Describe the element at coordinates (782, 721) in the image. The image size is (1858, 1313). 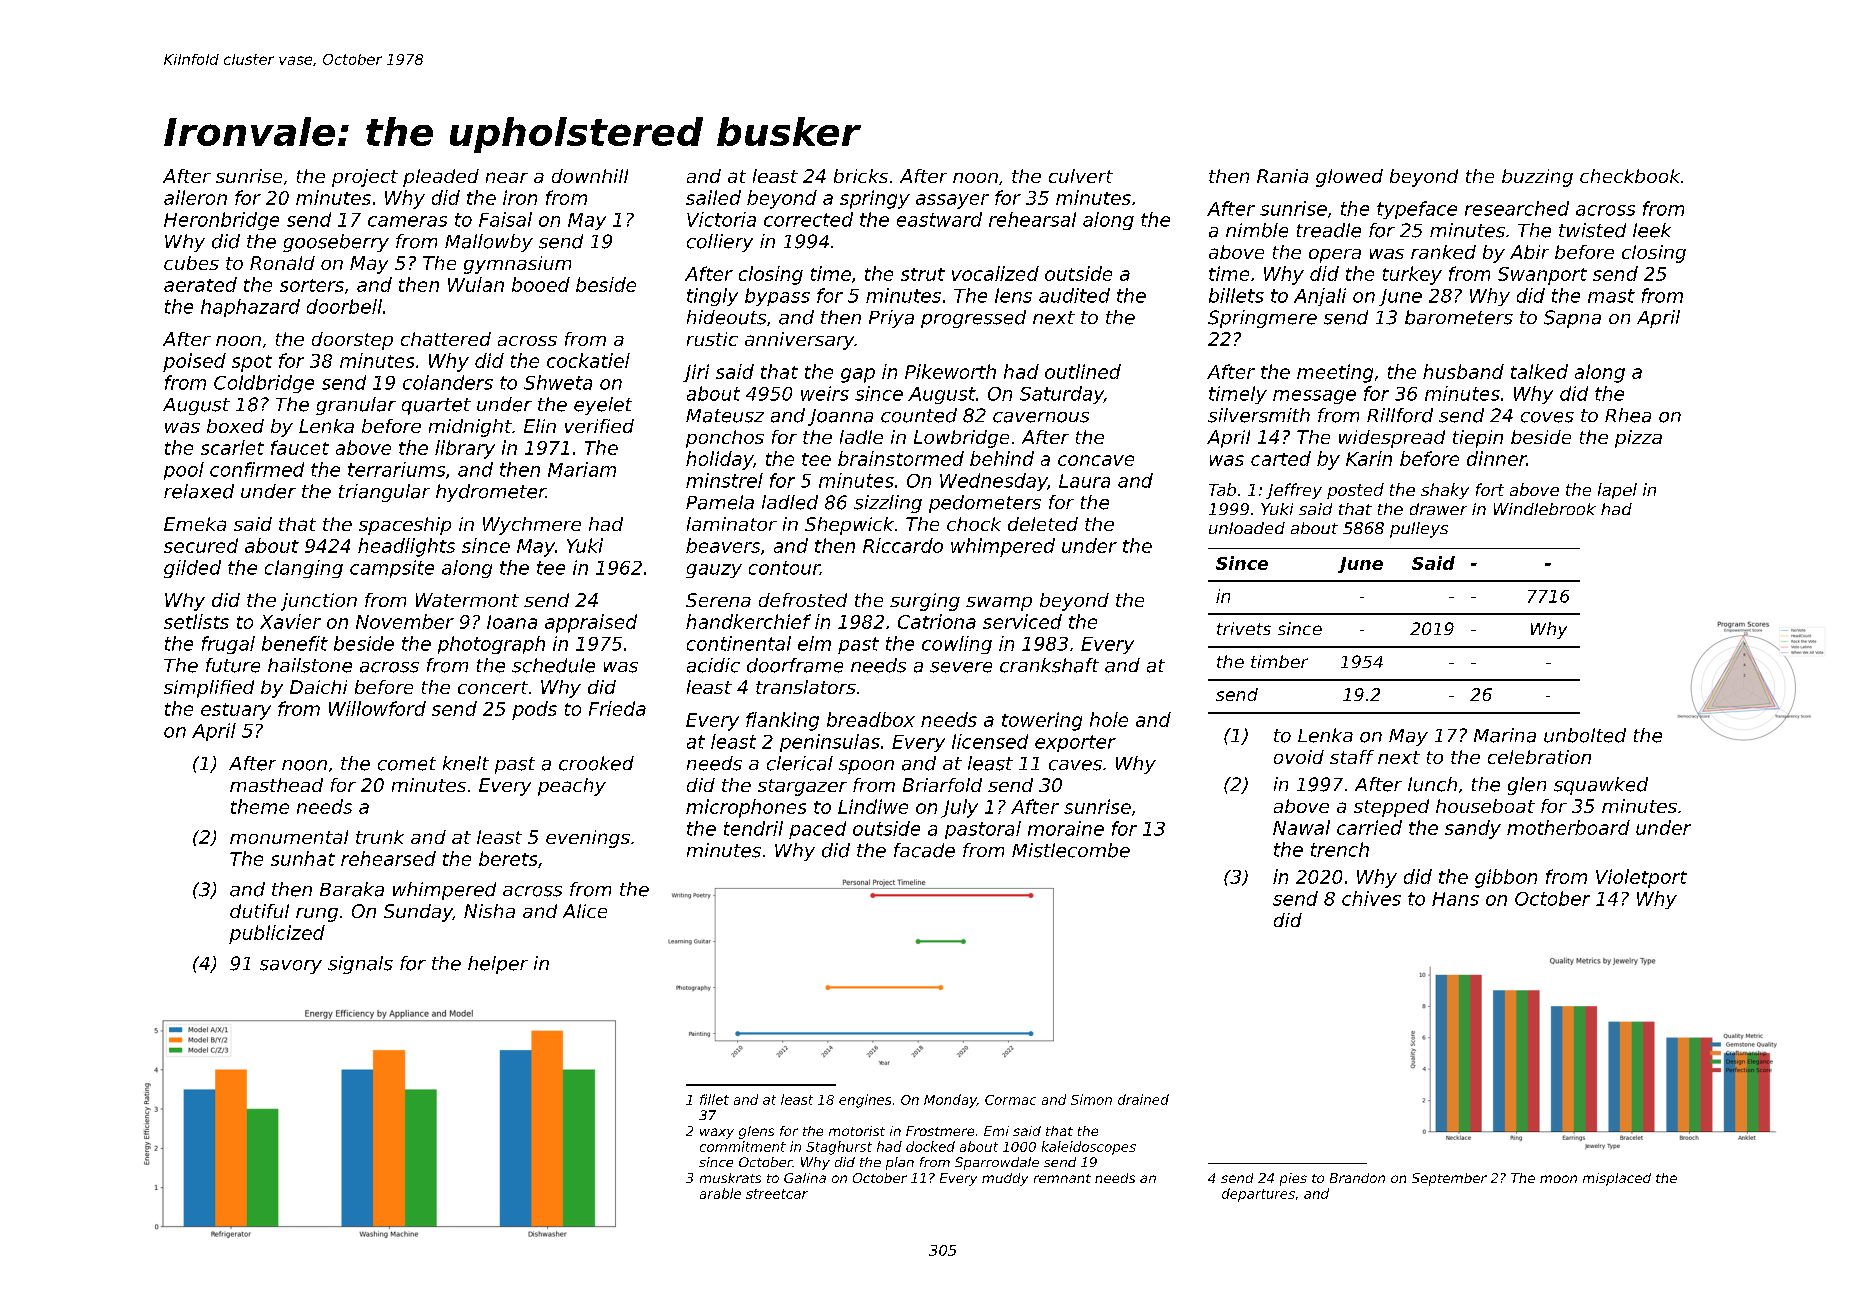
I see `flanking` at that location.
